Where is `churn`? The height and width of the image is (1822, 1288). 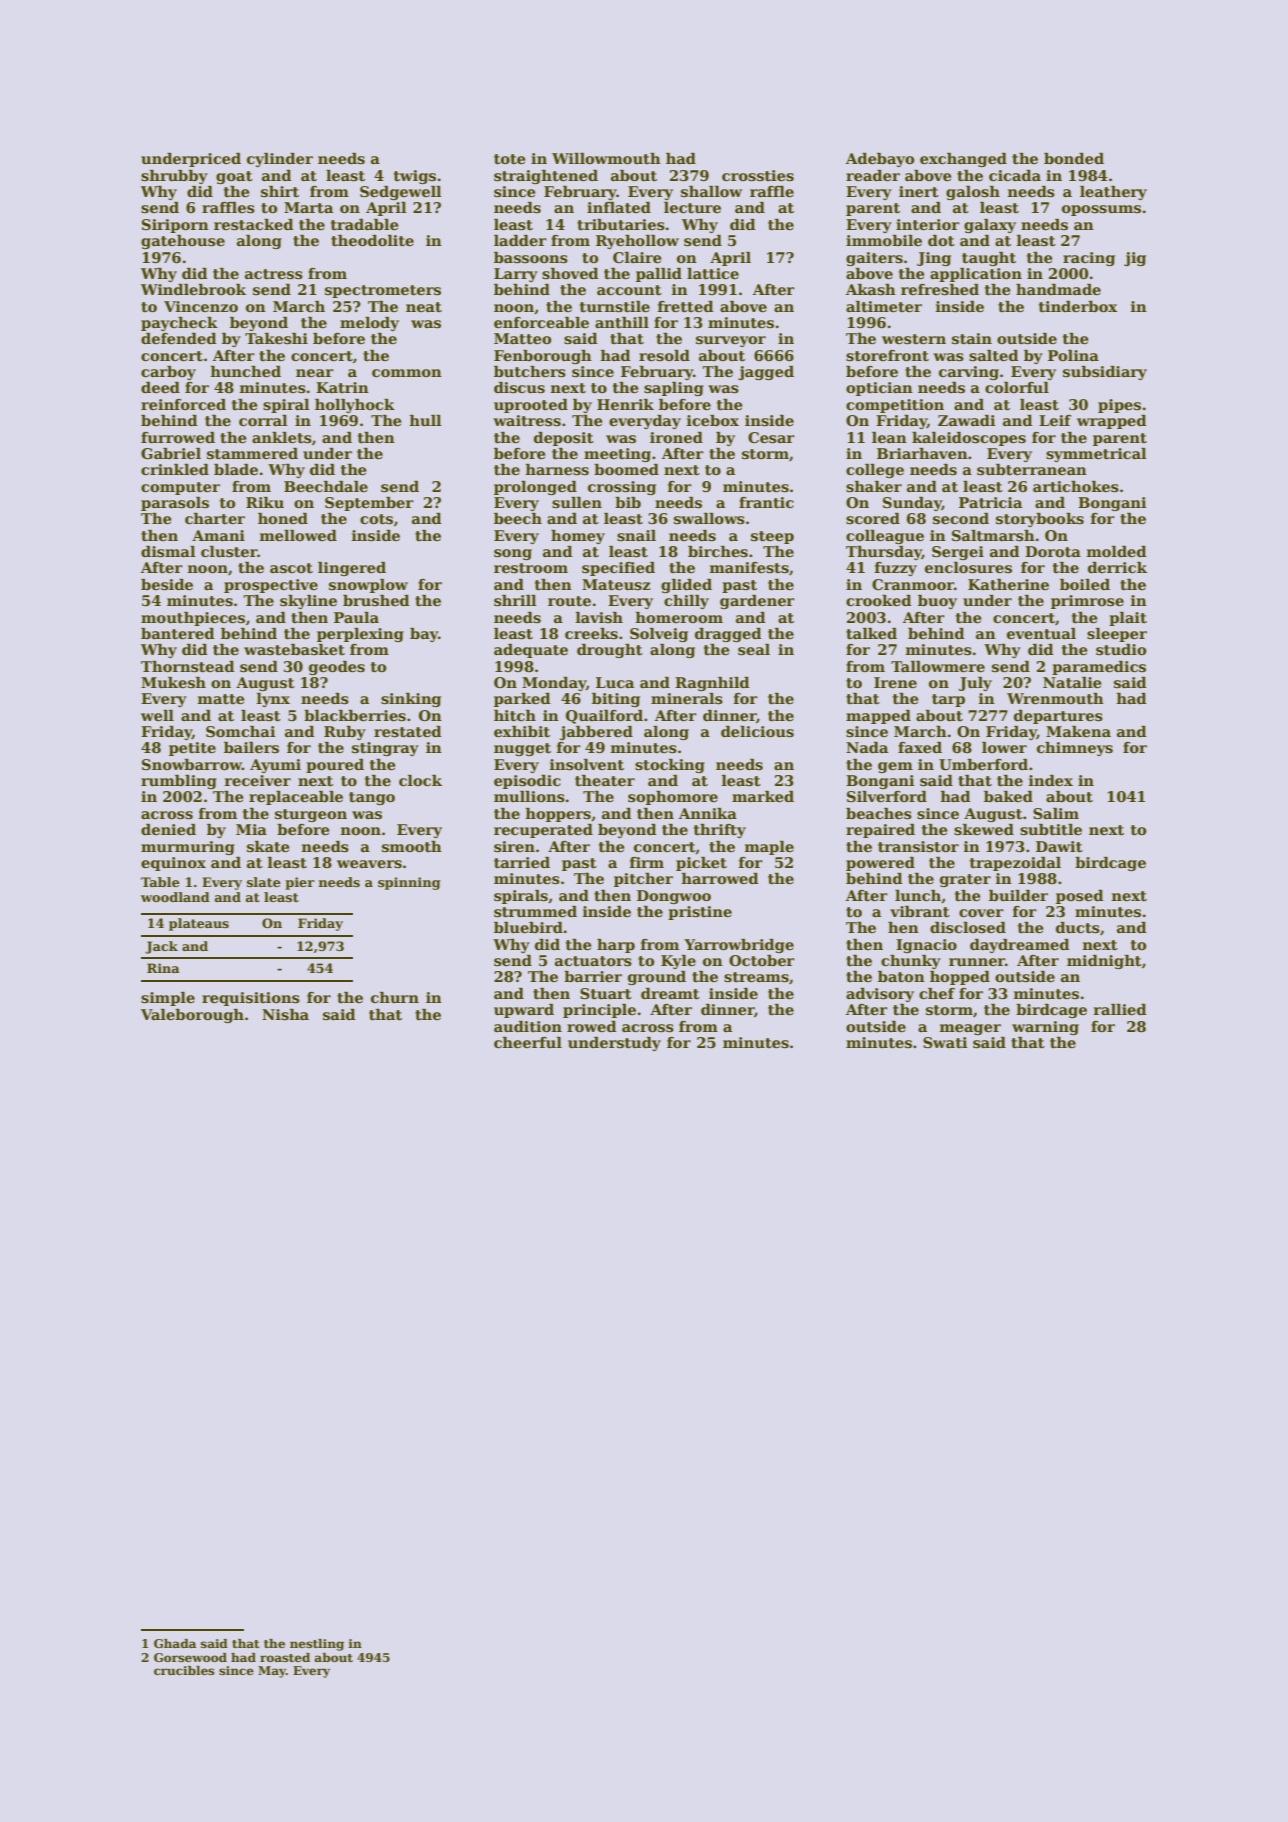
churn is located at coordinates (395, 997).
